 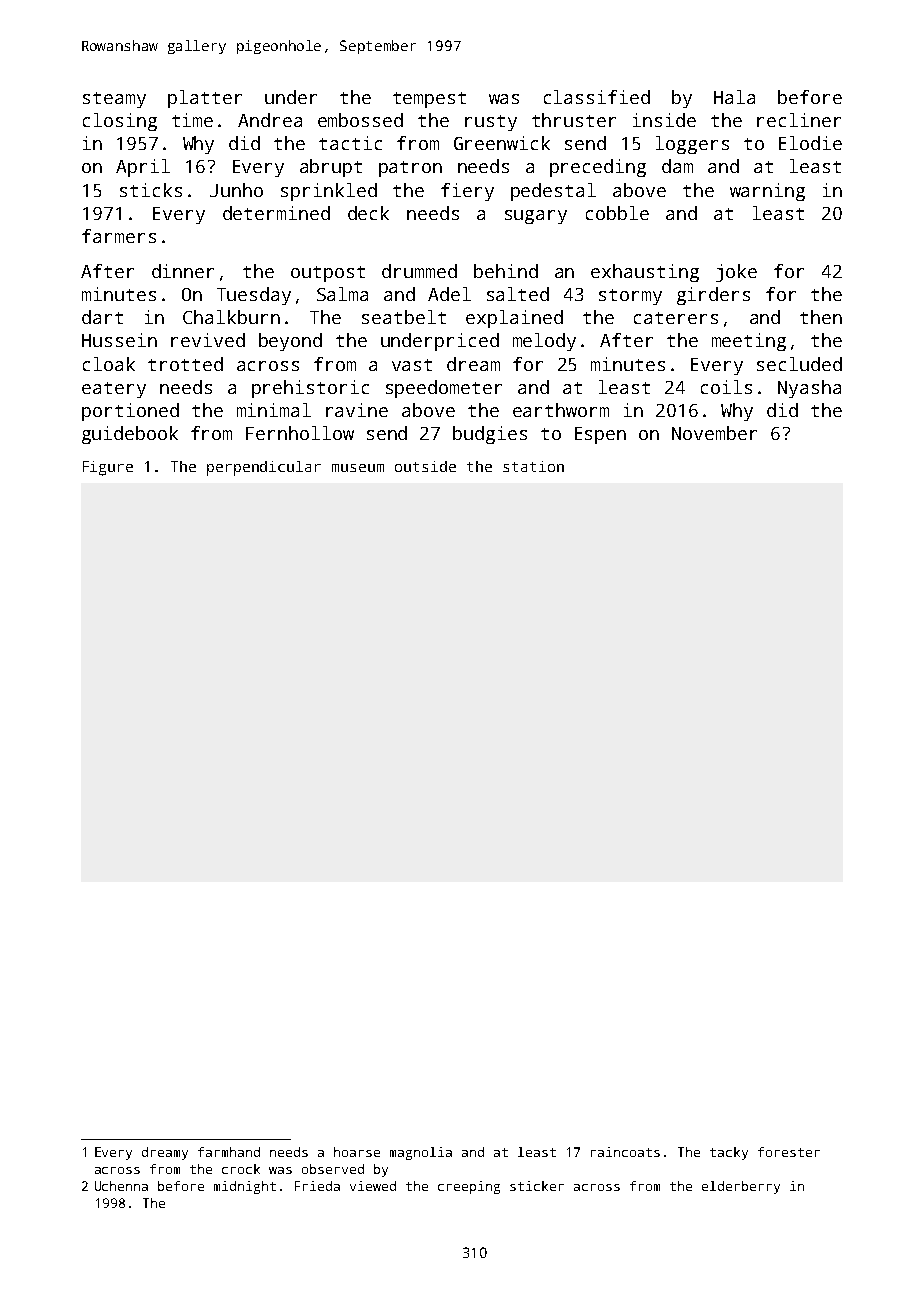 What do you see at coordinates (241, 1169) in the image?
I see `crock` at bounding box center [241, 1169].
